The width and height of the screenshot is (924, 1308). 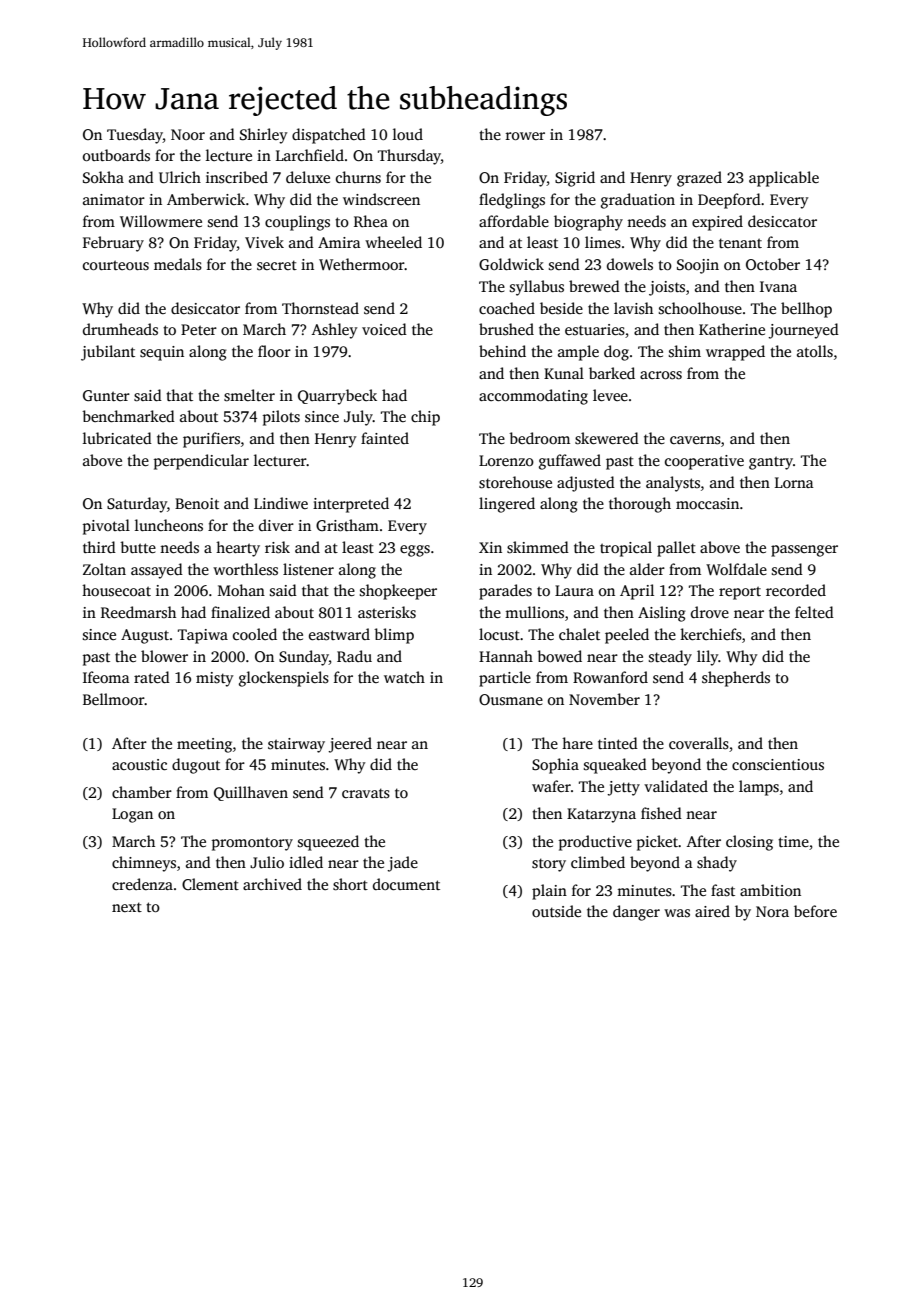 I want to click on Sigrid, so click(x=575, y=179).
